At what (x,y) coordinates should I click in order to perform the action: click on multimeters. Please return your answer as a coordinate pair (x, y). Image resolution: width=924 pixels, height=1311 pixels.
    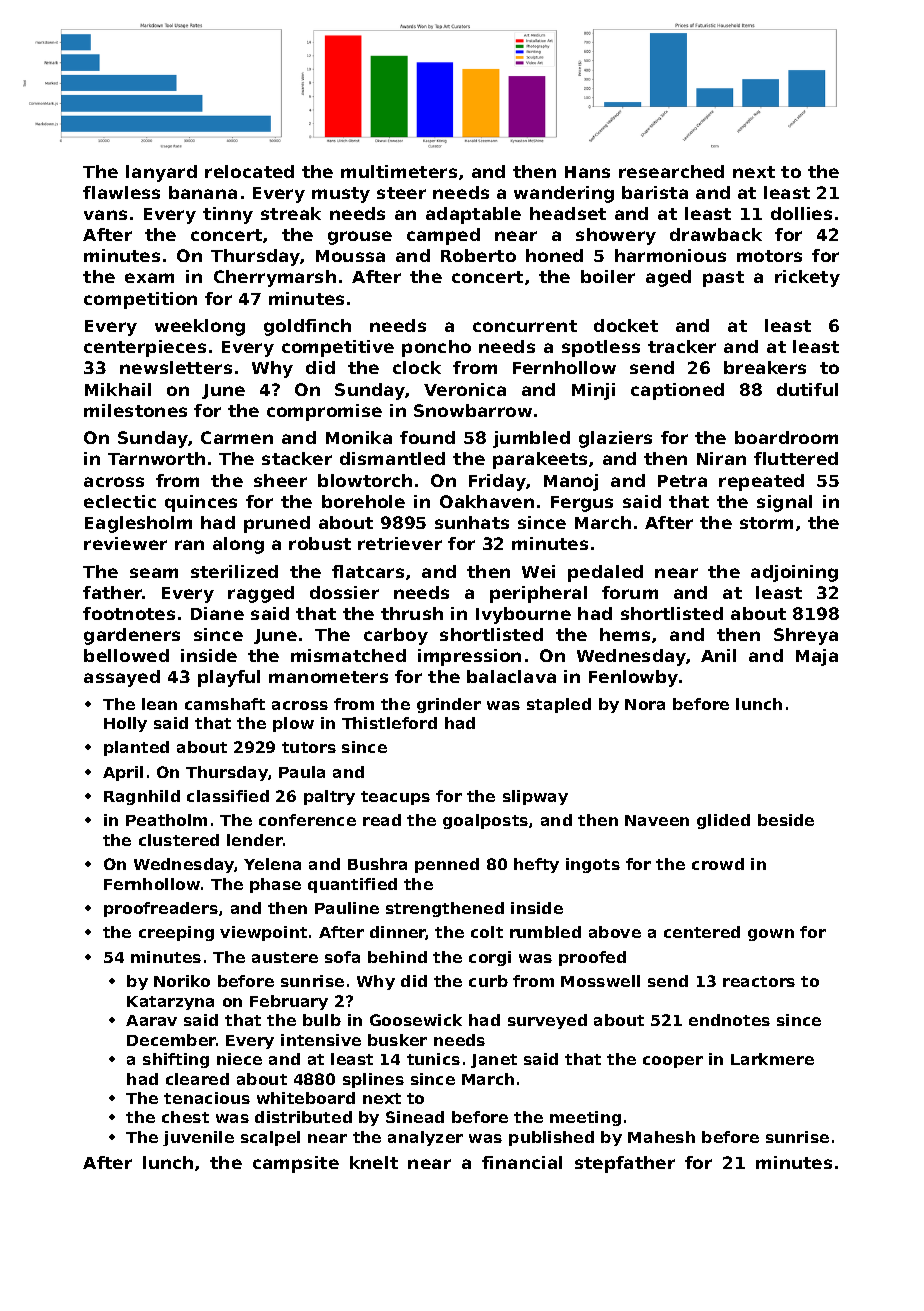
    Looking at the image, I should click on (399, 171).
